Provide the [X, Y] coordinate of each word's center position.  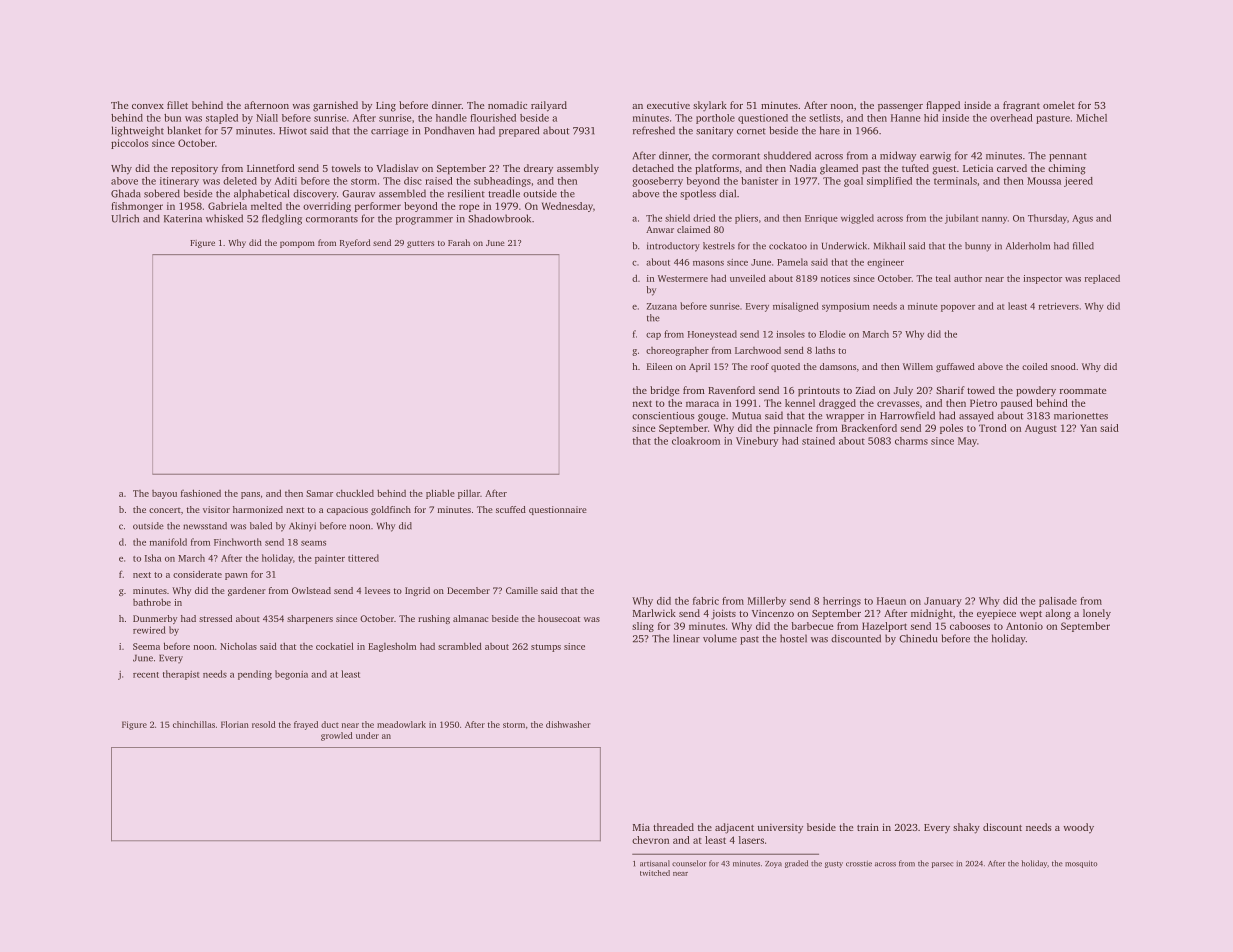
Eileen [659, 366]
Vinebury [757, 442]
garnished [335, 106]
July [903, 391]
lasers [751, 840]
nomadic [507, 105]
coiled [1035, 366]
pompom [297, 244]
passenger [900, 108]
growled [337, 736]
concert [165, 510]
